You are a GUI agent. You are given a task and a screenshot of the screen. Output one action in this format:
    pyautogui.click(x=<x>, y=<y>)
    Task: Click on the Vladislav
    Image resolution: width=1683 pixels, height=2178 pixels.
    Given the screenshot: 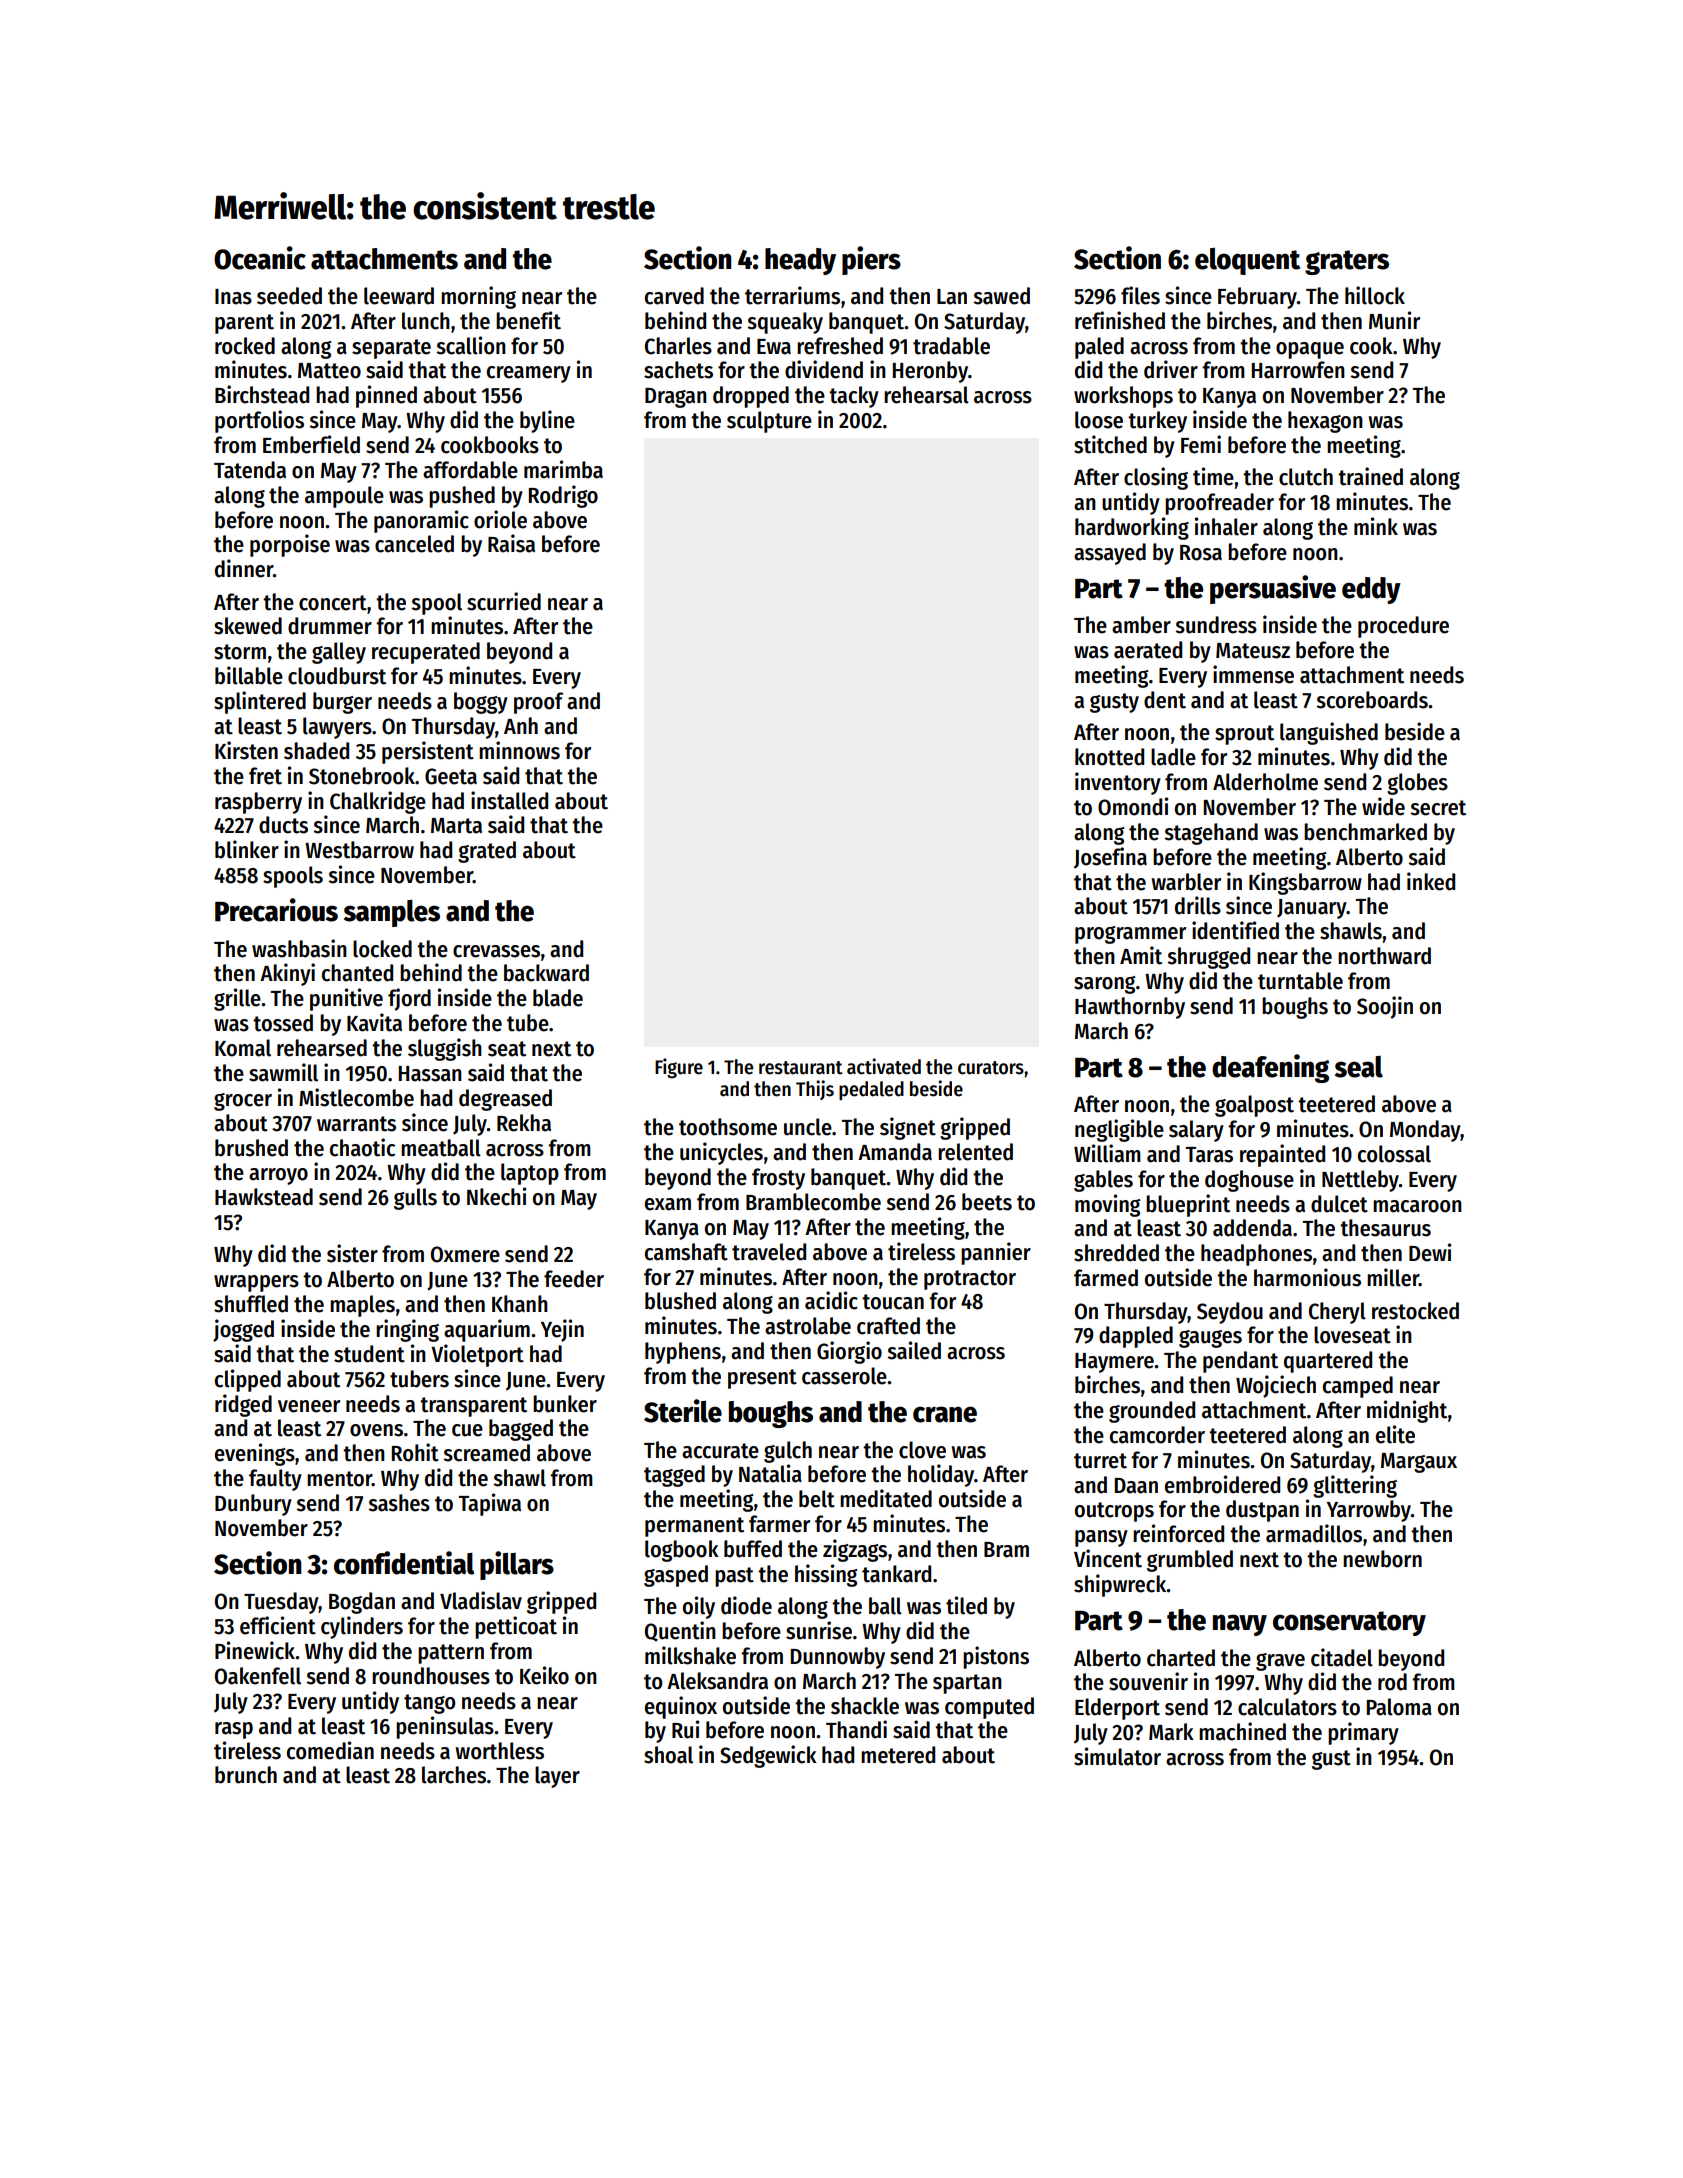 What is the action you would take?
    pyautogui.click(x=481, y=1600)
